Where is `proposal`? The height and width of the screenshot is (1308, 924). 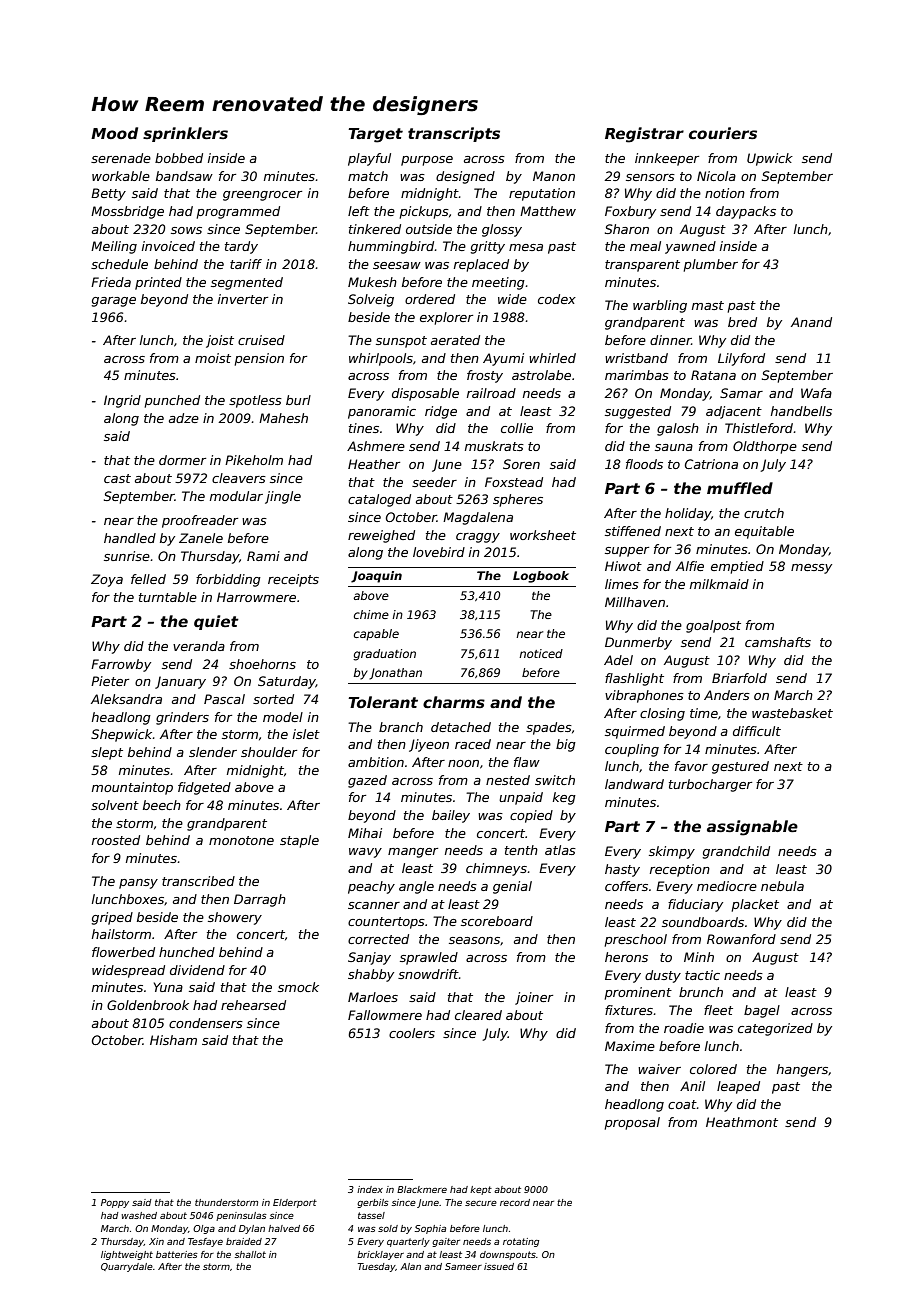 proposal is located at coordinates (632, 1123).
